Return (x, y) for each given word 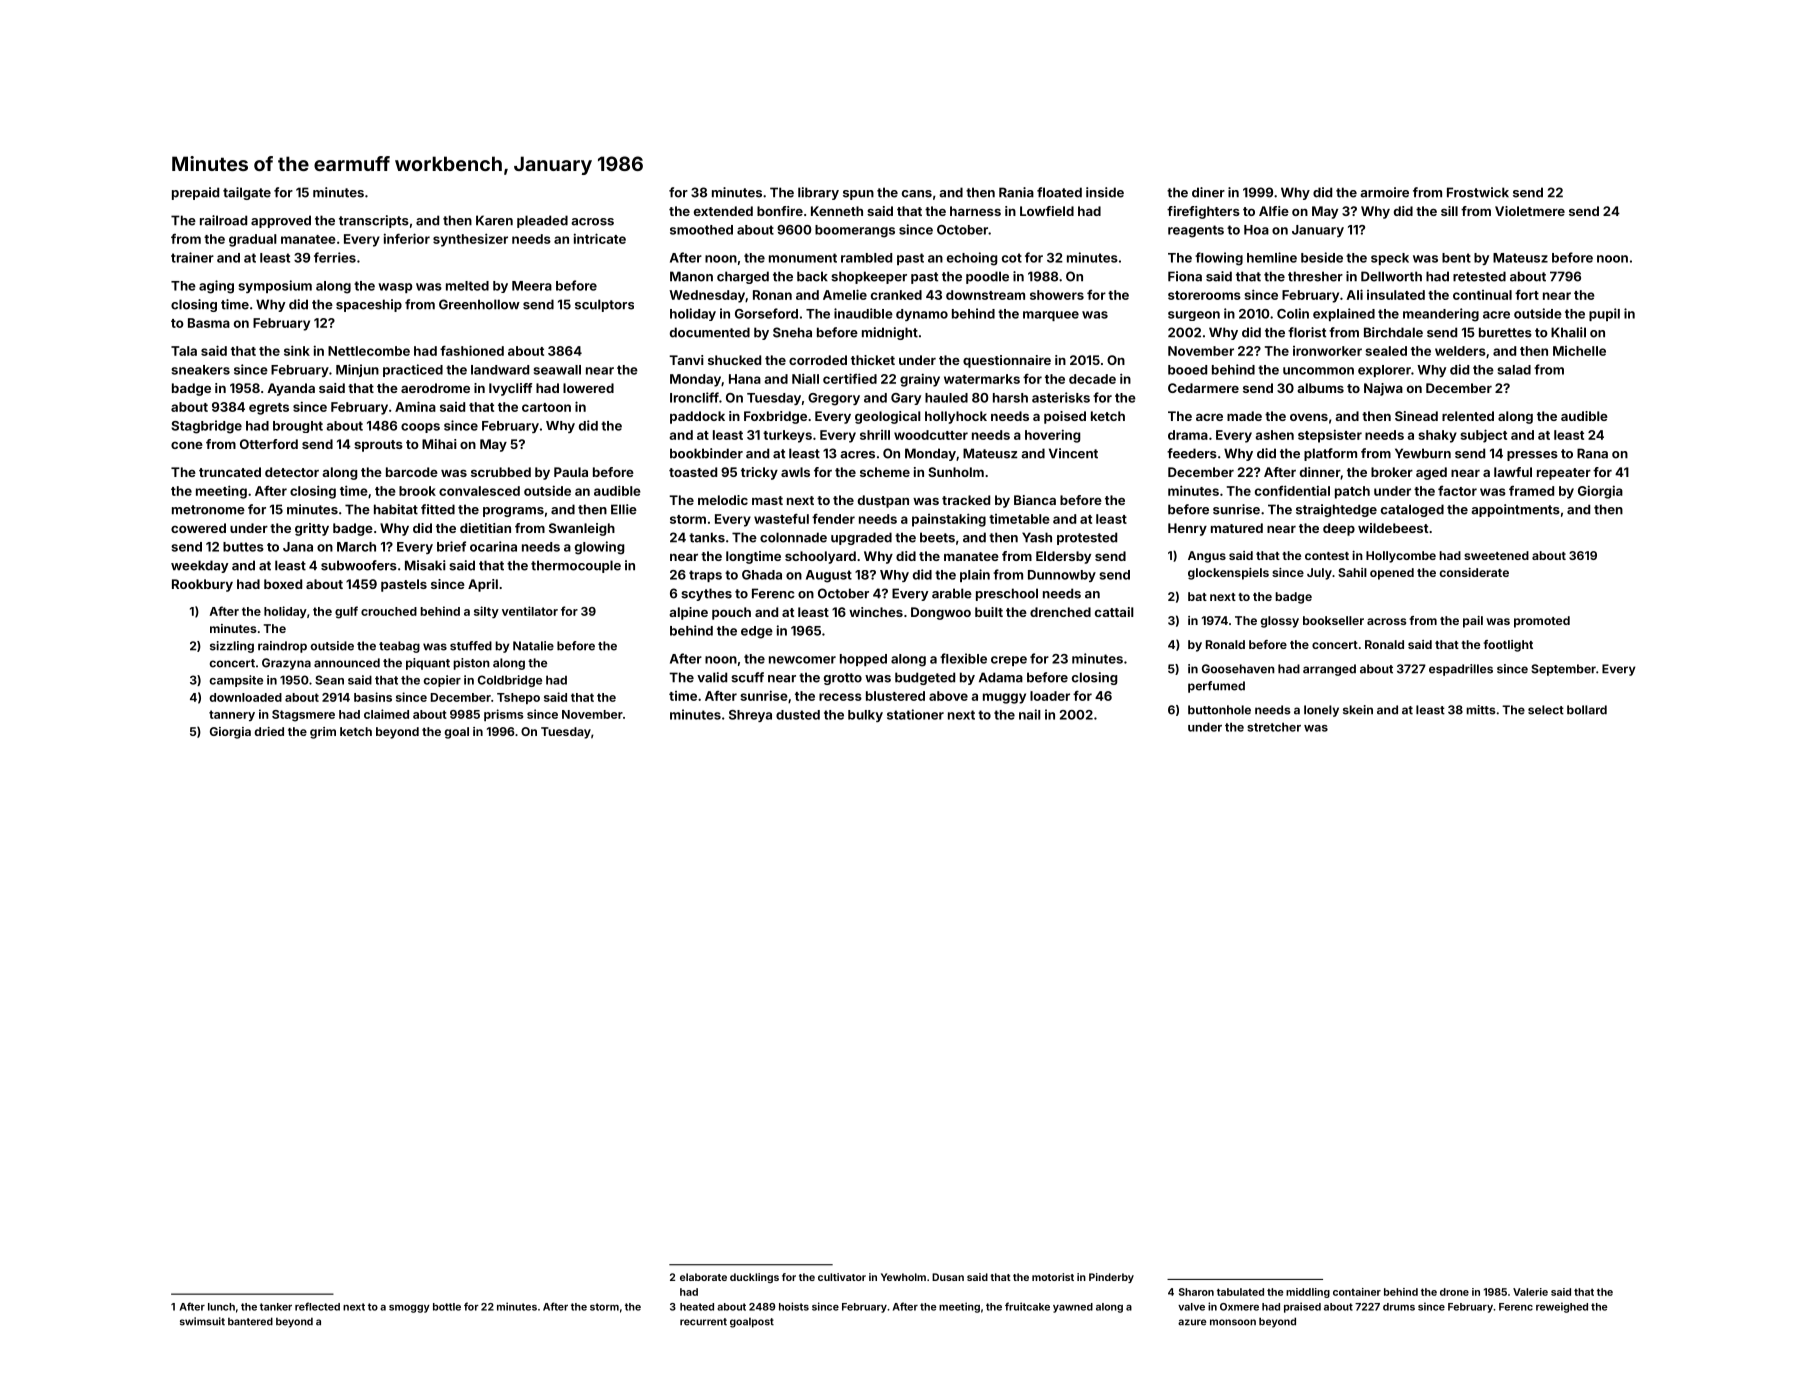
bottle (447, 1307)
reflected (317, 1306)
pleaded (542, 221)
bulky (865, 716)
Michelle (1579, 351)
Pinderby (1111, 1278)
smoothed (701, 230)
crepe (1009, 661)
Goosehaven (1238, 669)
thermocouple (576, 566)
